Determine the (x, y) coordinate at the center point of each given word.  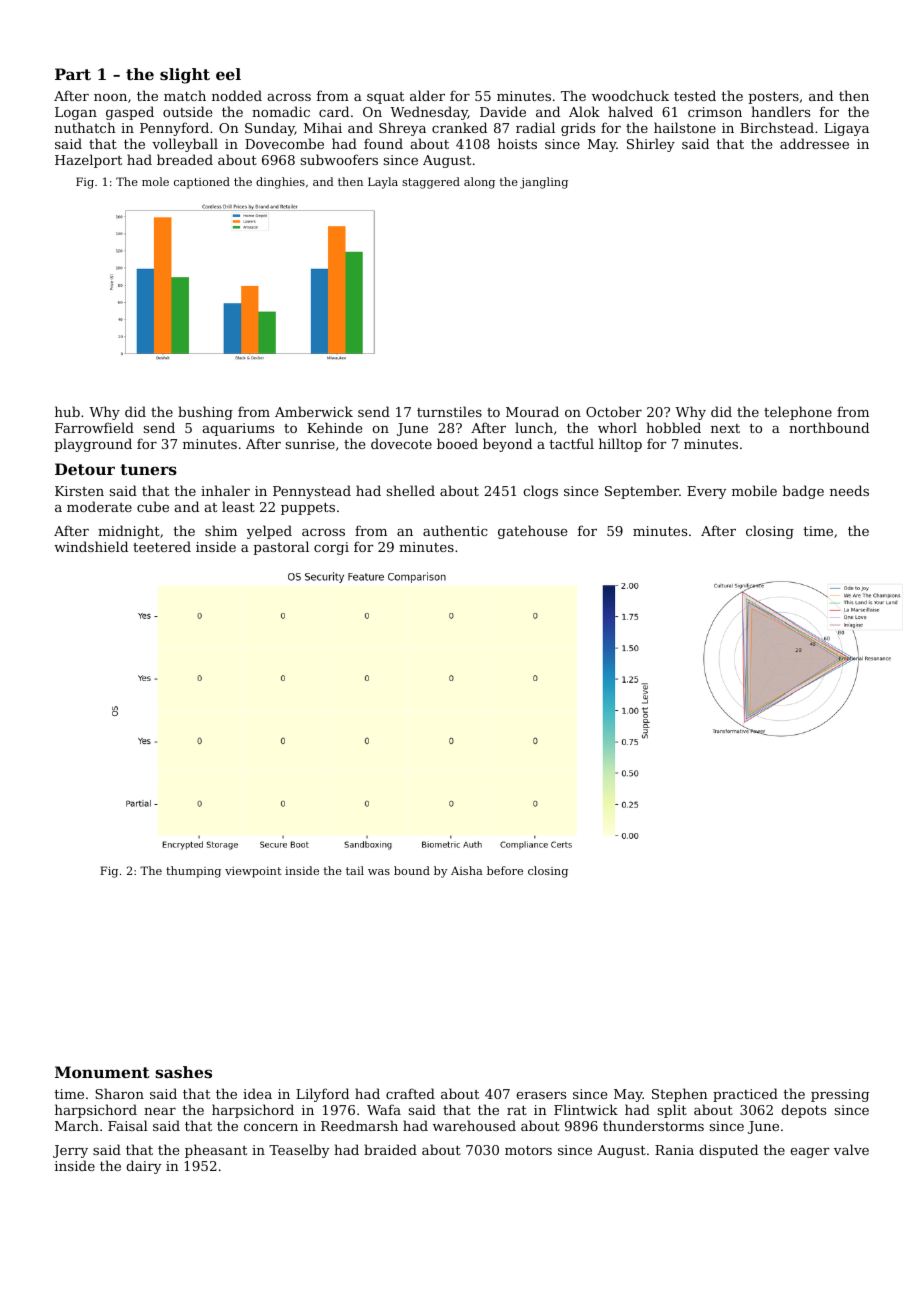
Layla (383, 183)
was (379, 872)
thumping (193, 872)
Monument (102, 1072)
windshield (91, 546)
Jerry (70, 1151)
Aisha (467, 870)
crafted (410, 1093)
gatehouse (532, 532)
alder (427, 95)
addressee (814, 143)
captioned (202, 183)
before (505, 870)
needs (849, 490)
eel (228, 74)
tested (695, 95)
